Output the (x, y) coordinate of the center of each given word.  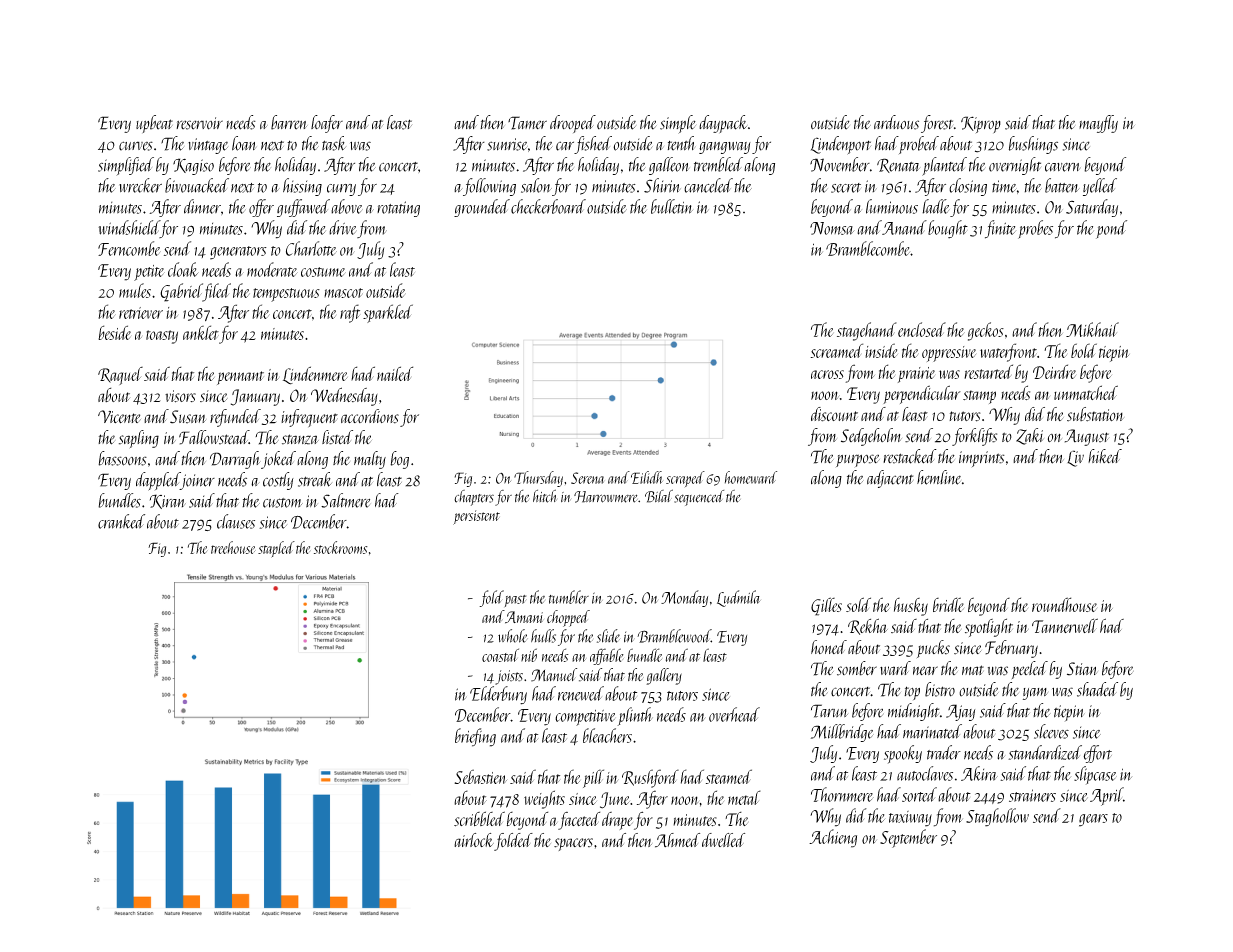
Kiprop (981, 124)
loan (244, 143)
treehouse (233, 547)
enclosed (922, 329)
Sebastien (480, 776)
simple (678, 124)
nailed (395, 373)
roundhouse (1064, 604)
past (516, 601)
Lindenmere (315, 375)
